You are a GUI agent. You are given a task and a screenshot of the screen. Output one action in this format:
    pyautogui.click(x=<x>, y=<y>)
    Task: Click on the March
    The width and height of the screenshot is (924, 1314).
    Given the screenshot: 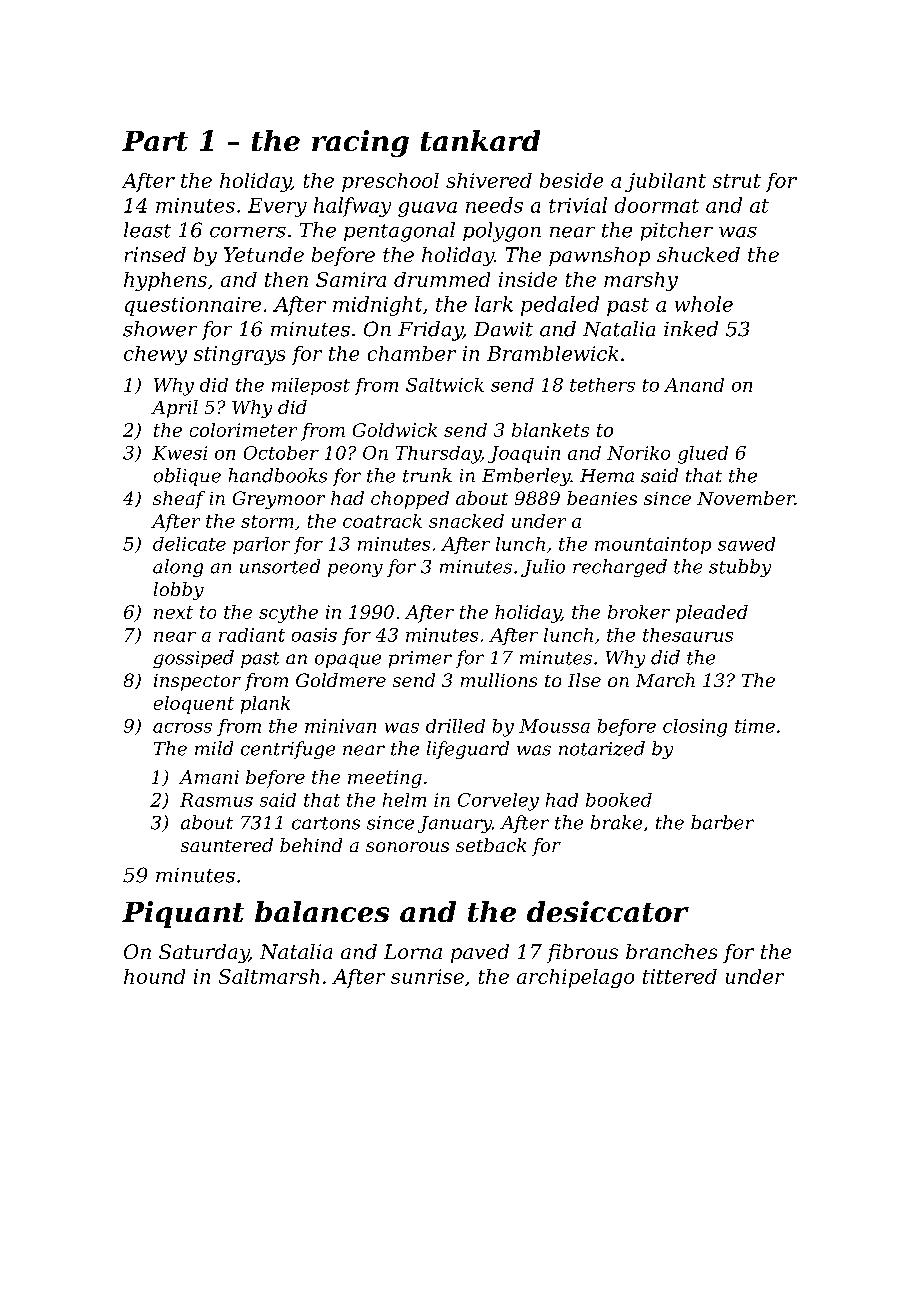 What is the action you would take?
    pyautogui.click(x=665, y=680)
